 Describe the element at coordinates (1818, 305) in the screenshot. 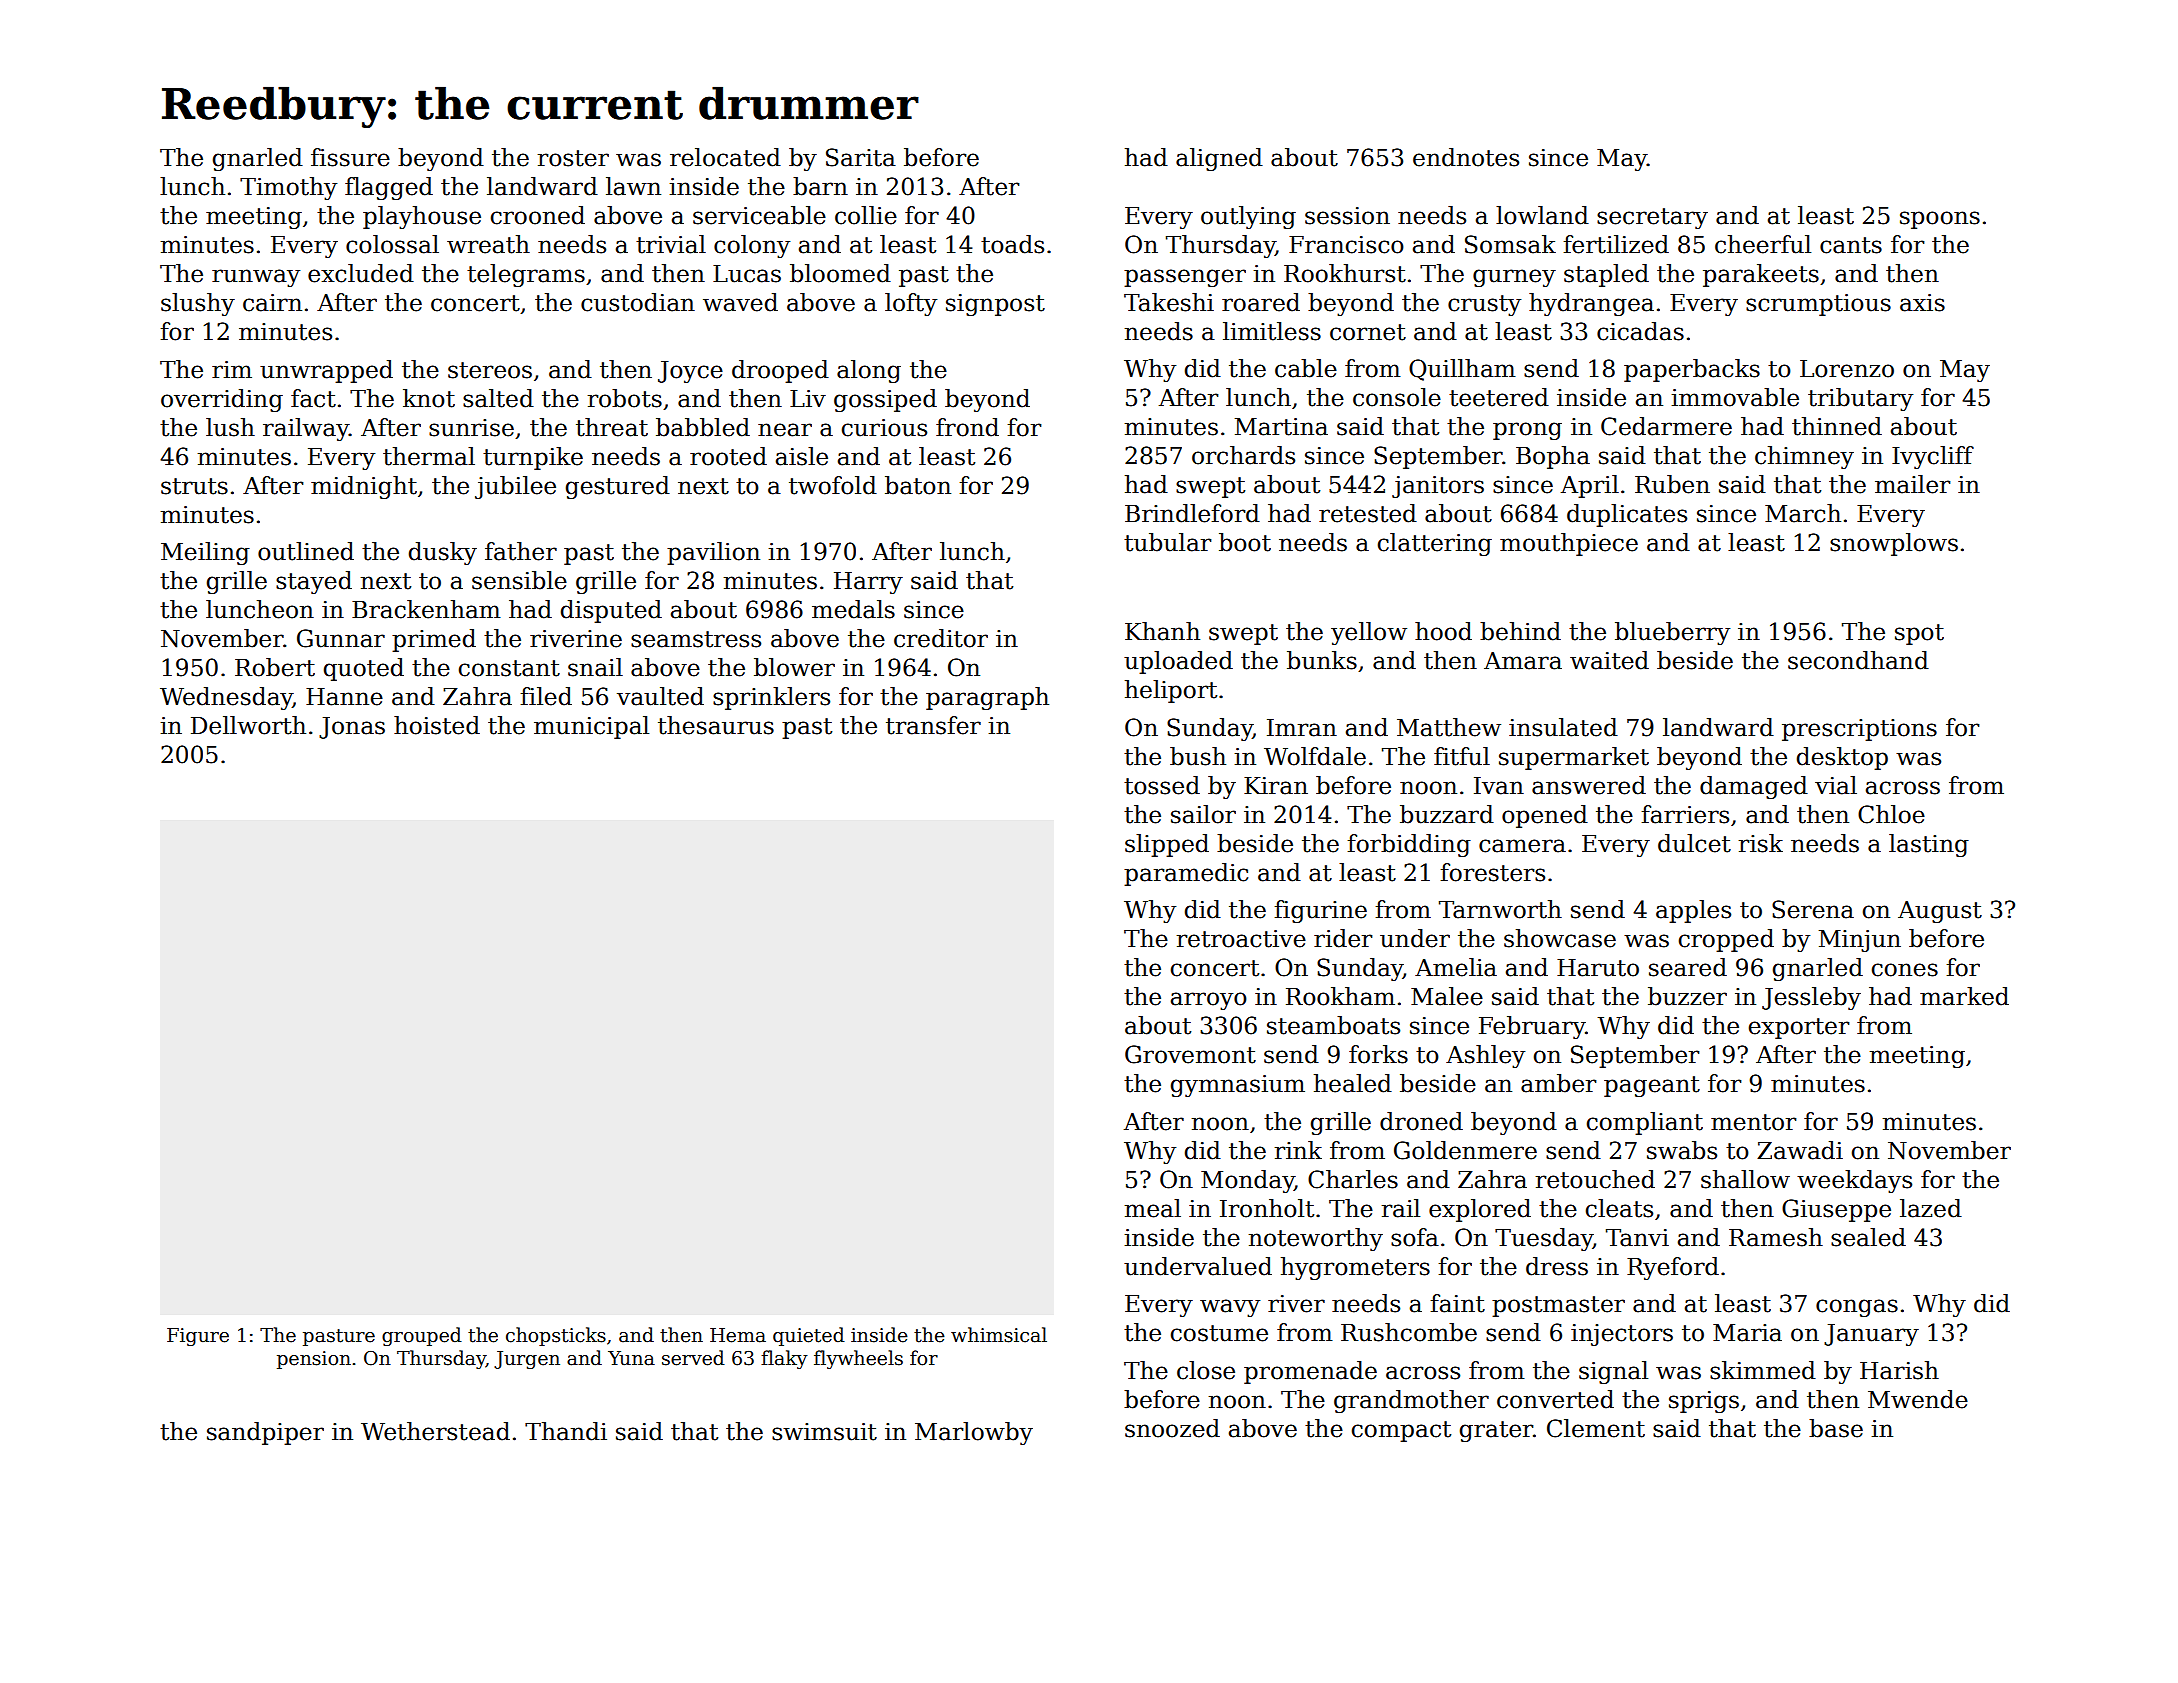

I see `scrumptious` at that location.
